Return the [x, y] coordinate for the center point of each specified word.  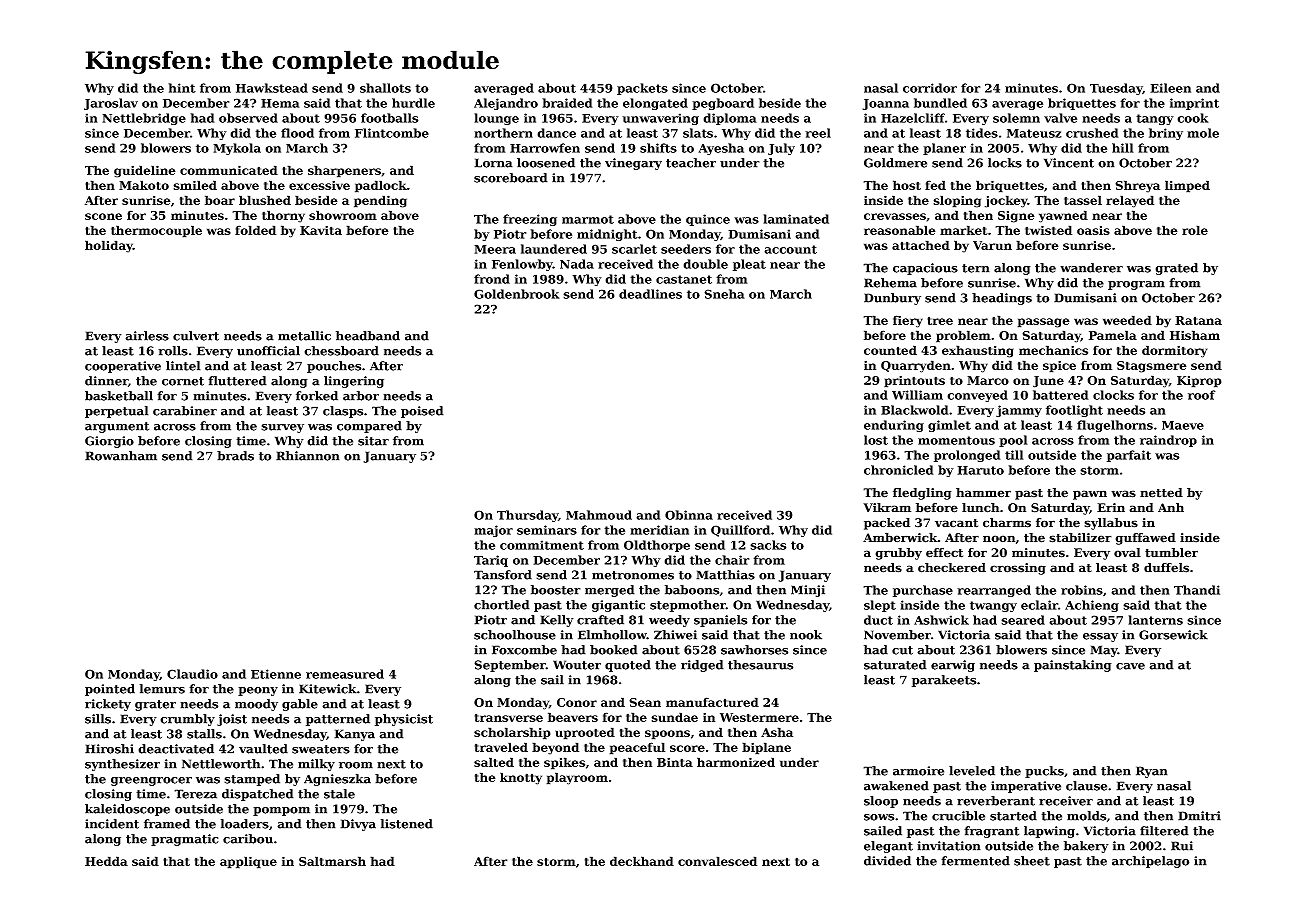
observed [248, 118]
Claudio [192, 674]
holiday [109, 246]
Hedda [106, 861]
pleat [749, 265]
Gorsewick [1173, 635]
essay [1100, 637]
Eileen [1170, 88]
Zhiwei [675, 635]
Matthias [725, 575]
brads [235, 456]
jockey [1006, 201]
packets [642, 89]
